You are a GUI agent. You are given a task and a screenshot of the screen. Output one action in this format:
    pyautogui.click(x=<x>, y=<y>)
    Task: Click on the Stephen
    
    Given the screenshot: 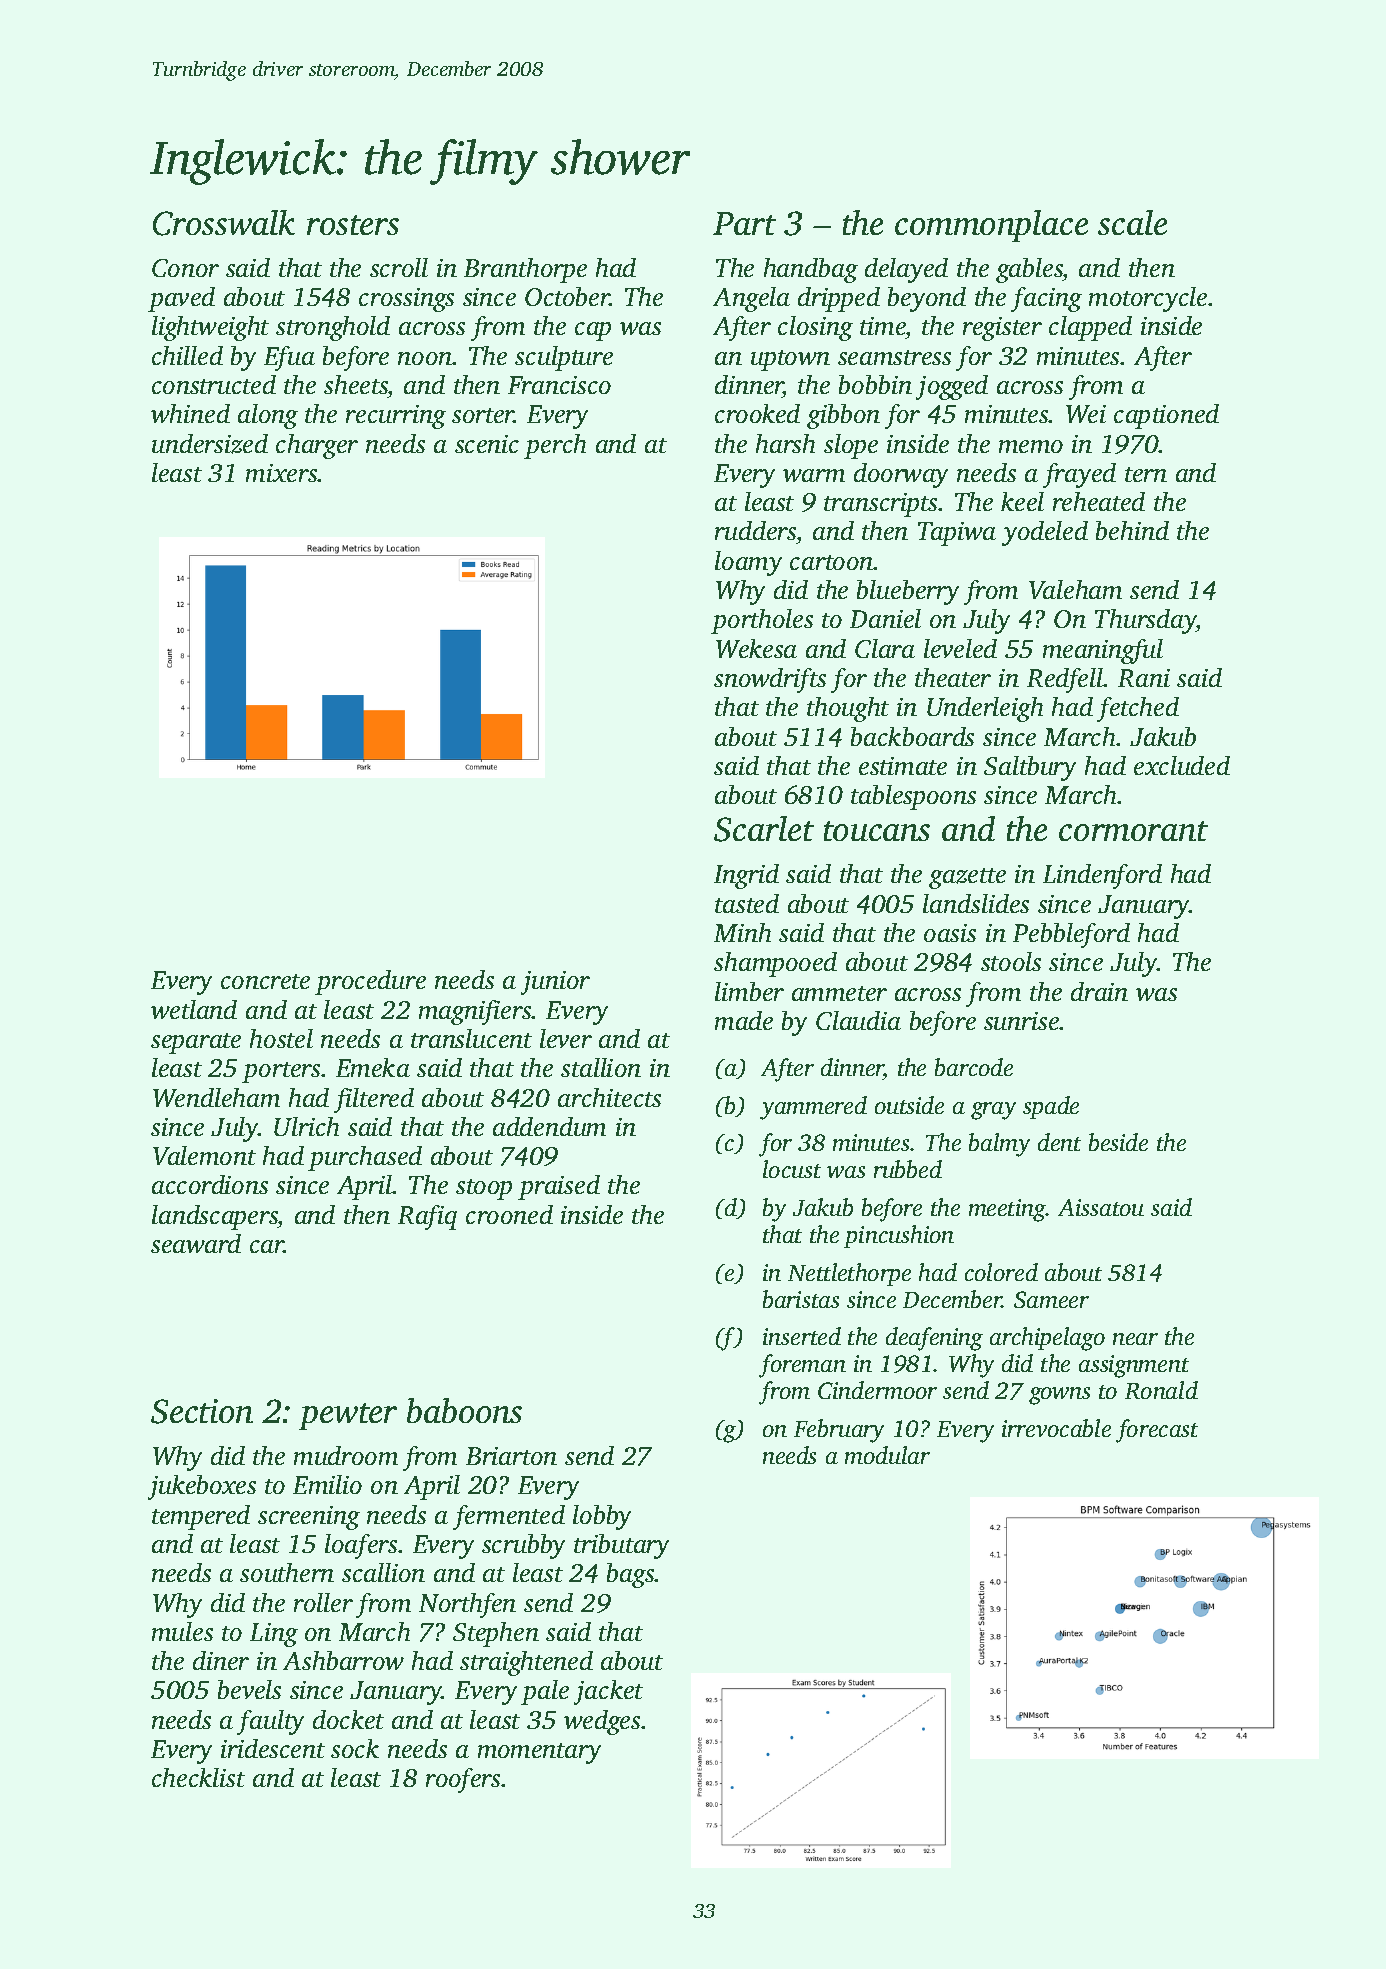 What is the action you would take?
    pyautogui.click(x=496, y=1634)
